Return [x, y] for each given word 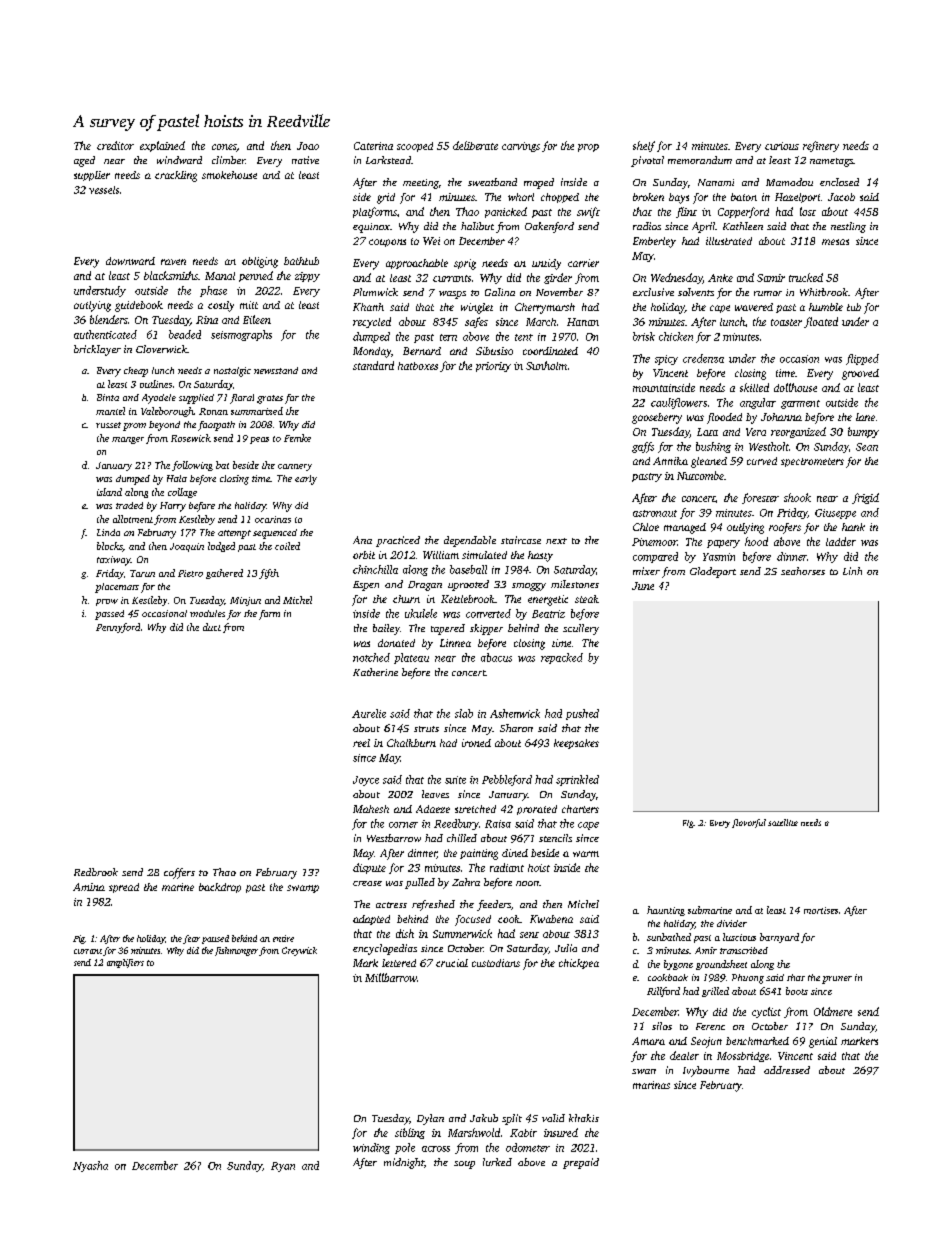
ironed [476, 743]
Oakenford [549, 227]
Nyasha [90, 1166]
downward [130, 261]
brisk [644, 336]
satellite [783, 822]
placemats [117, 588]
